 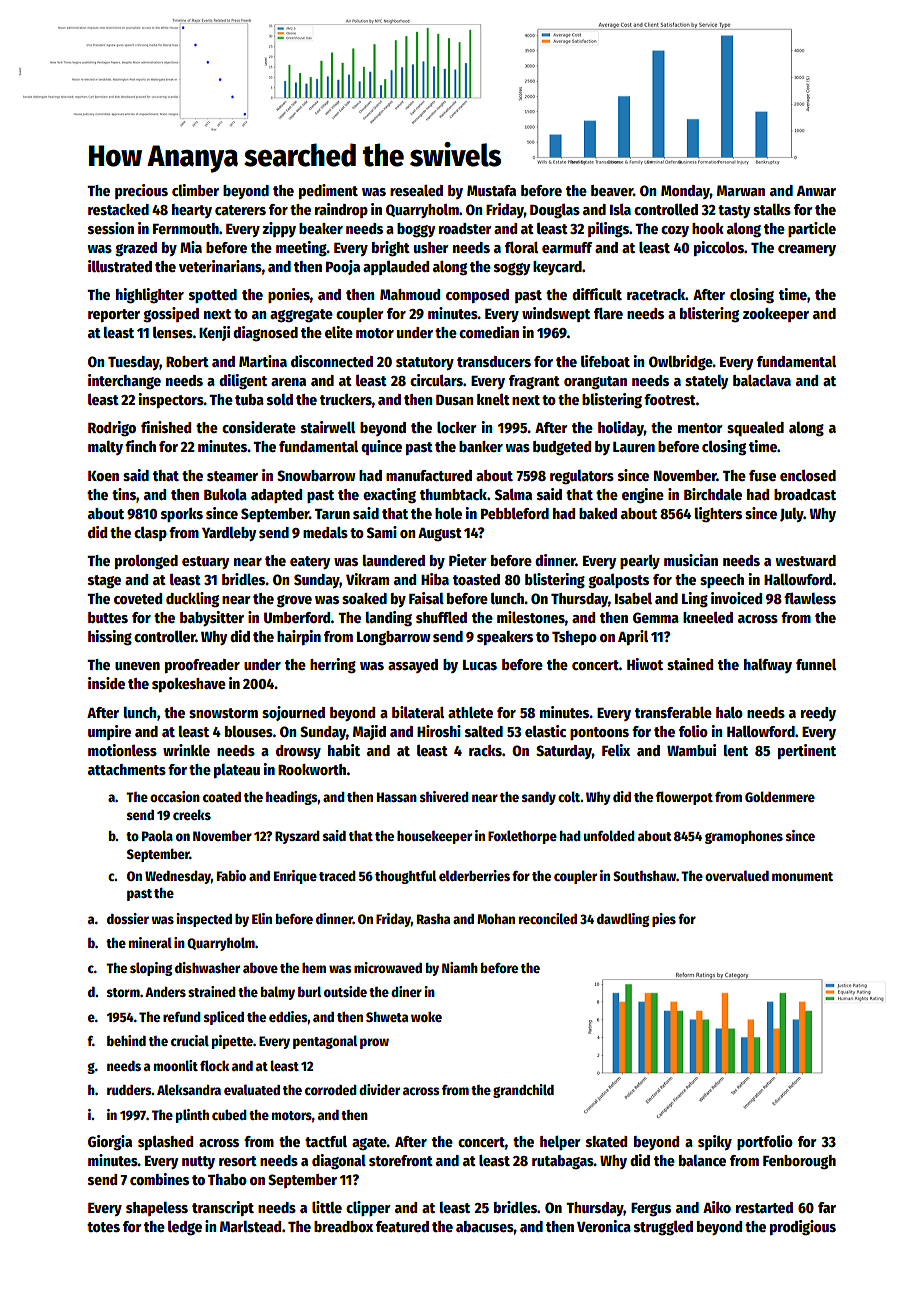 I want to click on enclosed, so click(x=808, y=475).
